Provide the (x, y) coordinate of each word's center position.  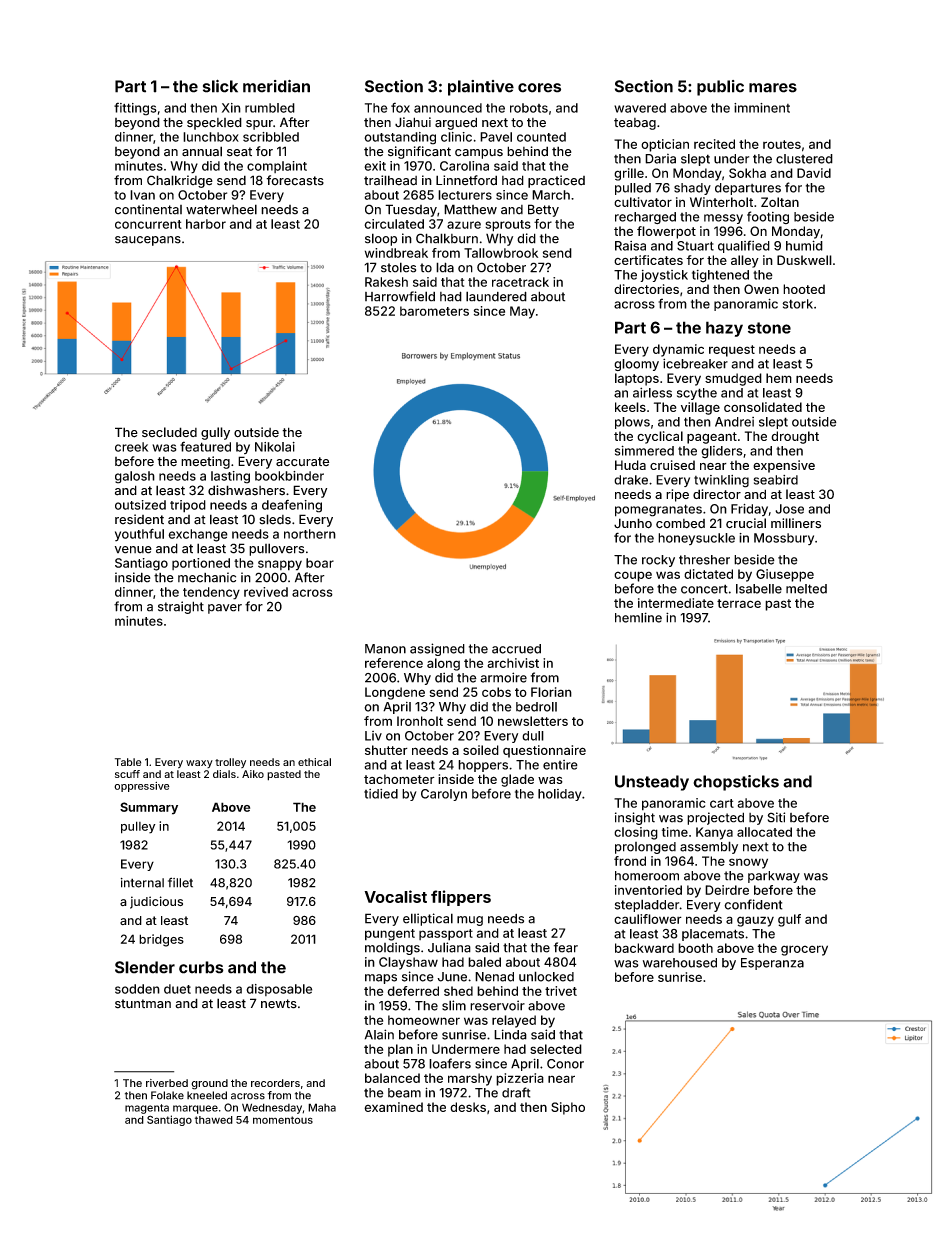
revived (266, 592)
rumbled (270, 108)
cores (539, 88)
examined (393, 1107)
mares (773, 88)
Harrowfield (400, 296)
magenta (147, 1109)
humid (804, 245)
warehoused (680, 963)
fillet (180, 882)
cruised (672, 465)
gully (215, 433)
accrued (516, 649)
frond (630, 861)
